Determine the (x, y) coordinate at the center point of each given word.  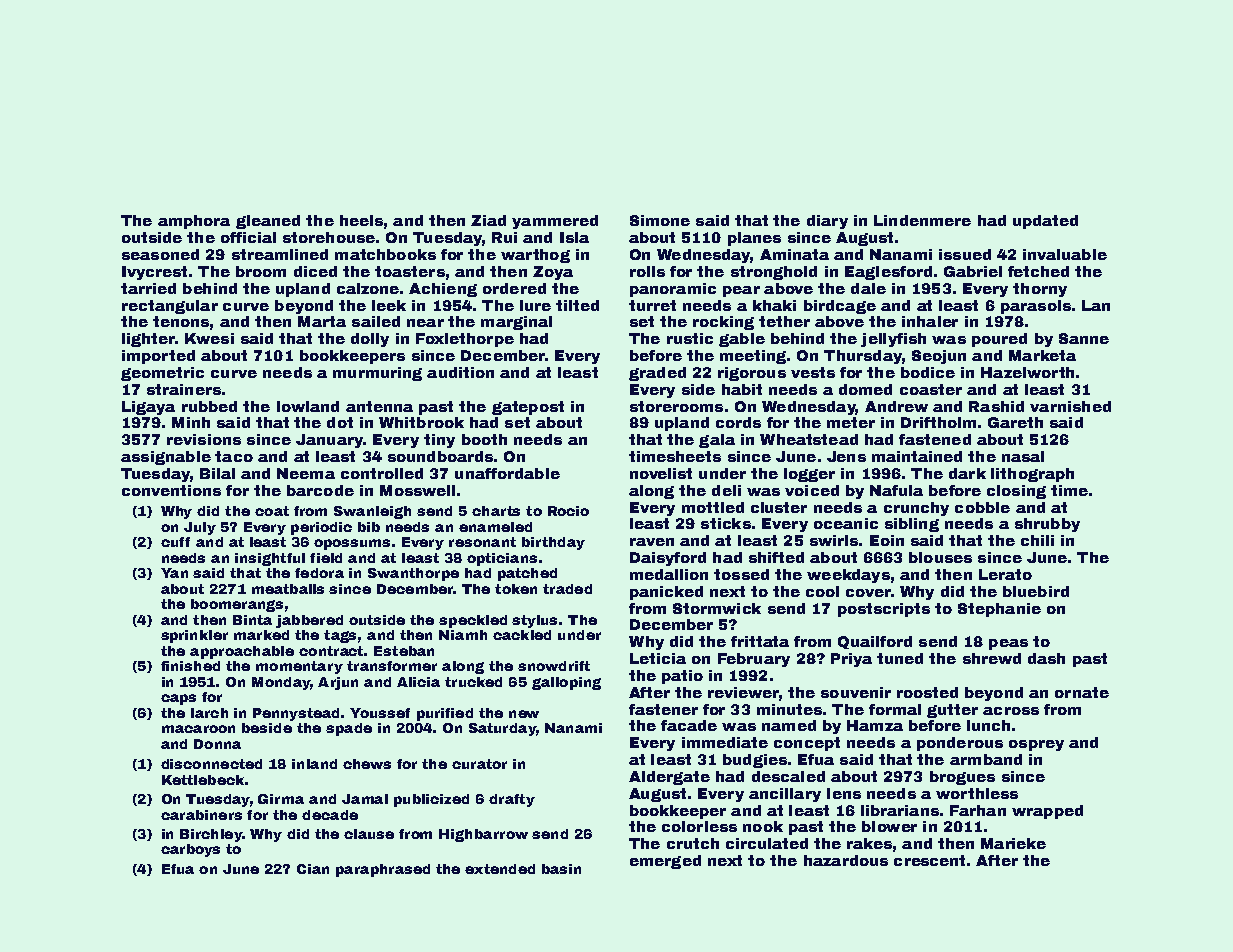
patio (682, 677)
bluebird (1036, 591)
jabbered (309, 621)
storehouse (329, 237)
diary (827, 222)
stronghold (774, 273)
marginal (516, 323)
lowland (308, 406)
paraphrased (383, 870)
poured (999, 340)
